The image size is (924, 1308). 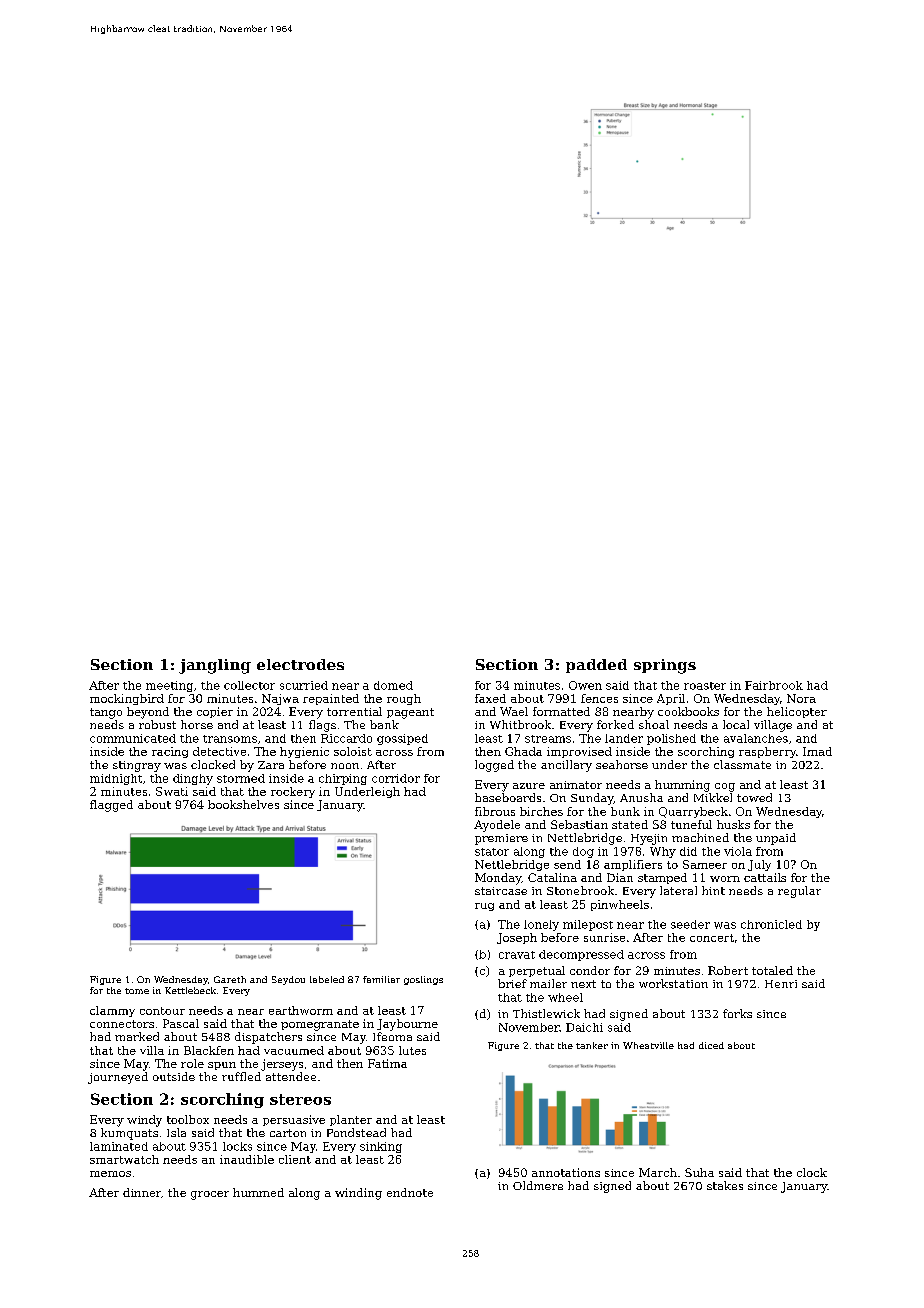 What do you see at coordinates (384, 724) in the page?
I see `bank` at bounding box center [384, 724].
